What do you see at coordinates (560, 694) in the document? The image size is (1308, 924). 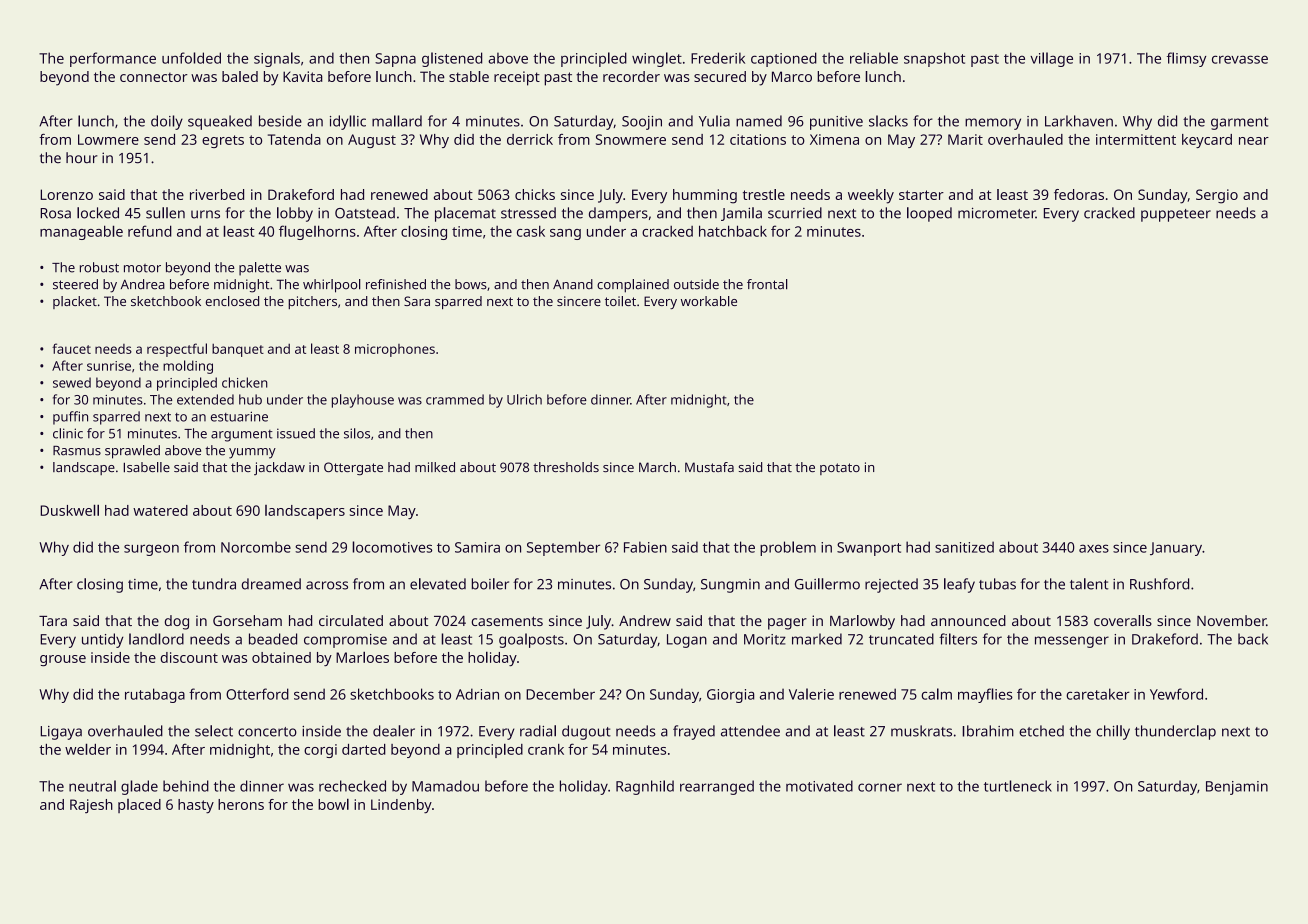 I see `December` at bounding box center [560, 694].
